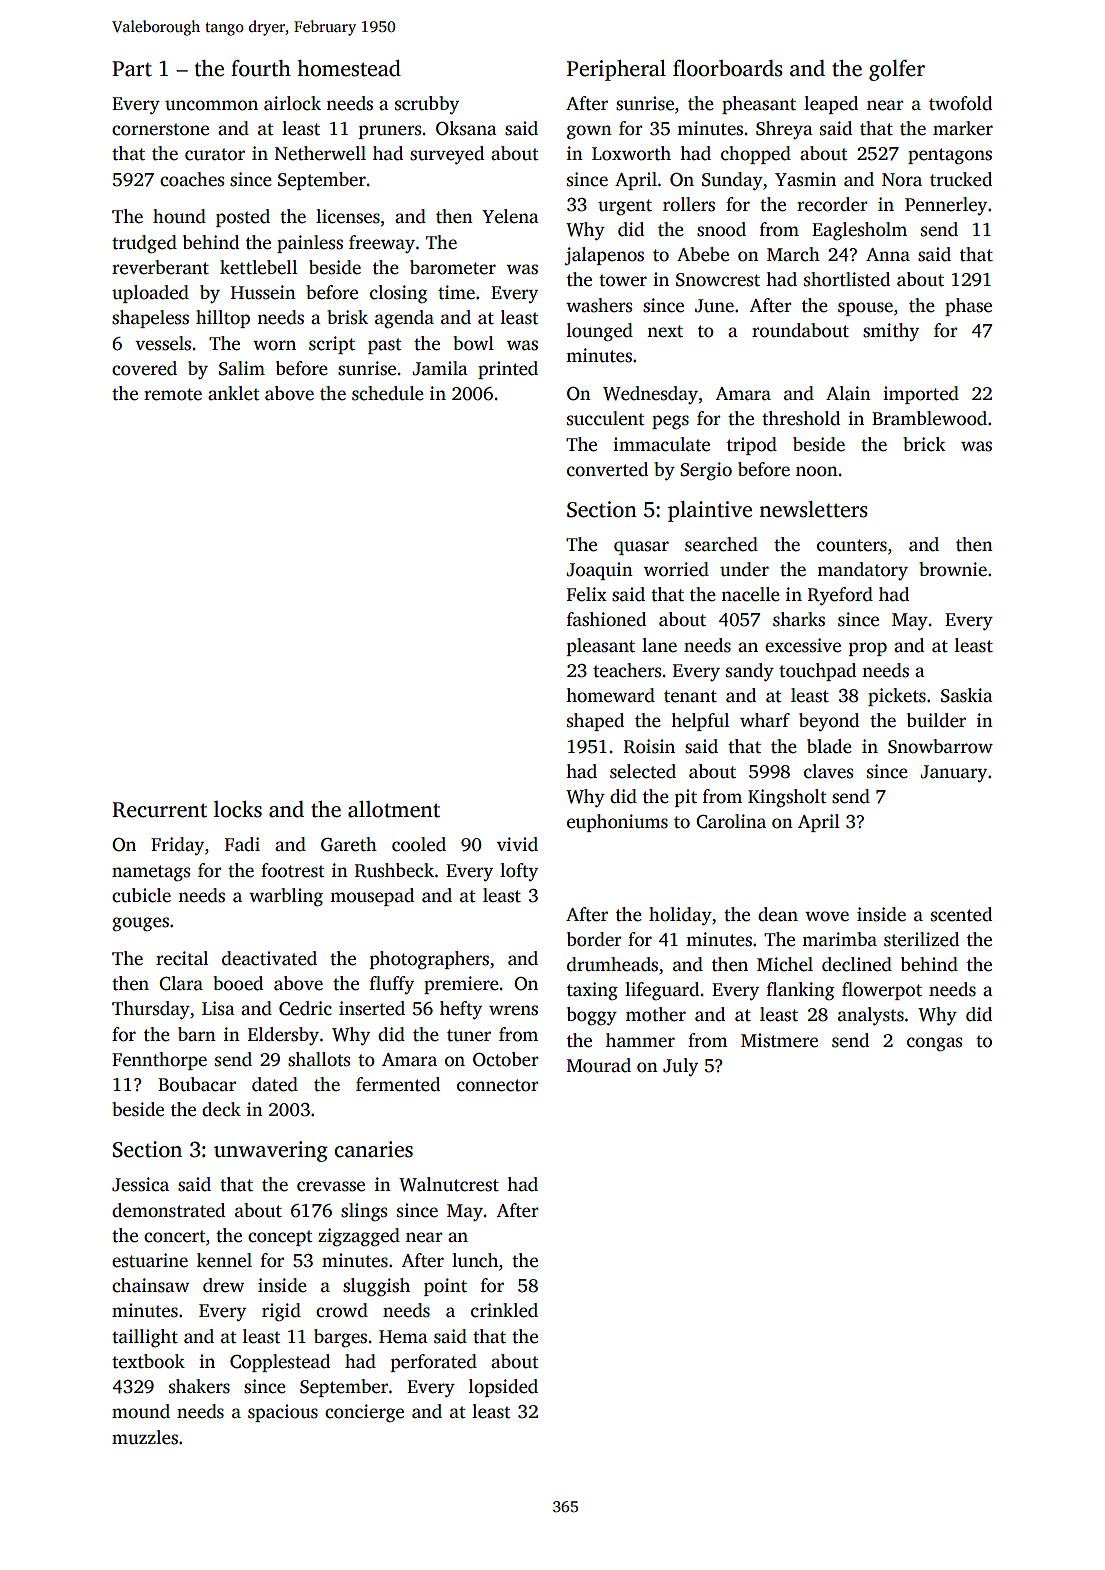  What do you see at coordinates (145, 1437) in the image?
I see `muzzles` at bounding box center [145, 1437].
